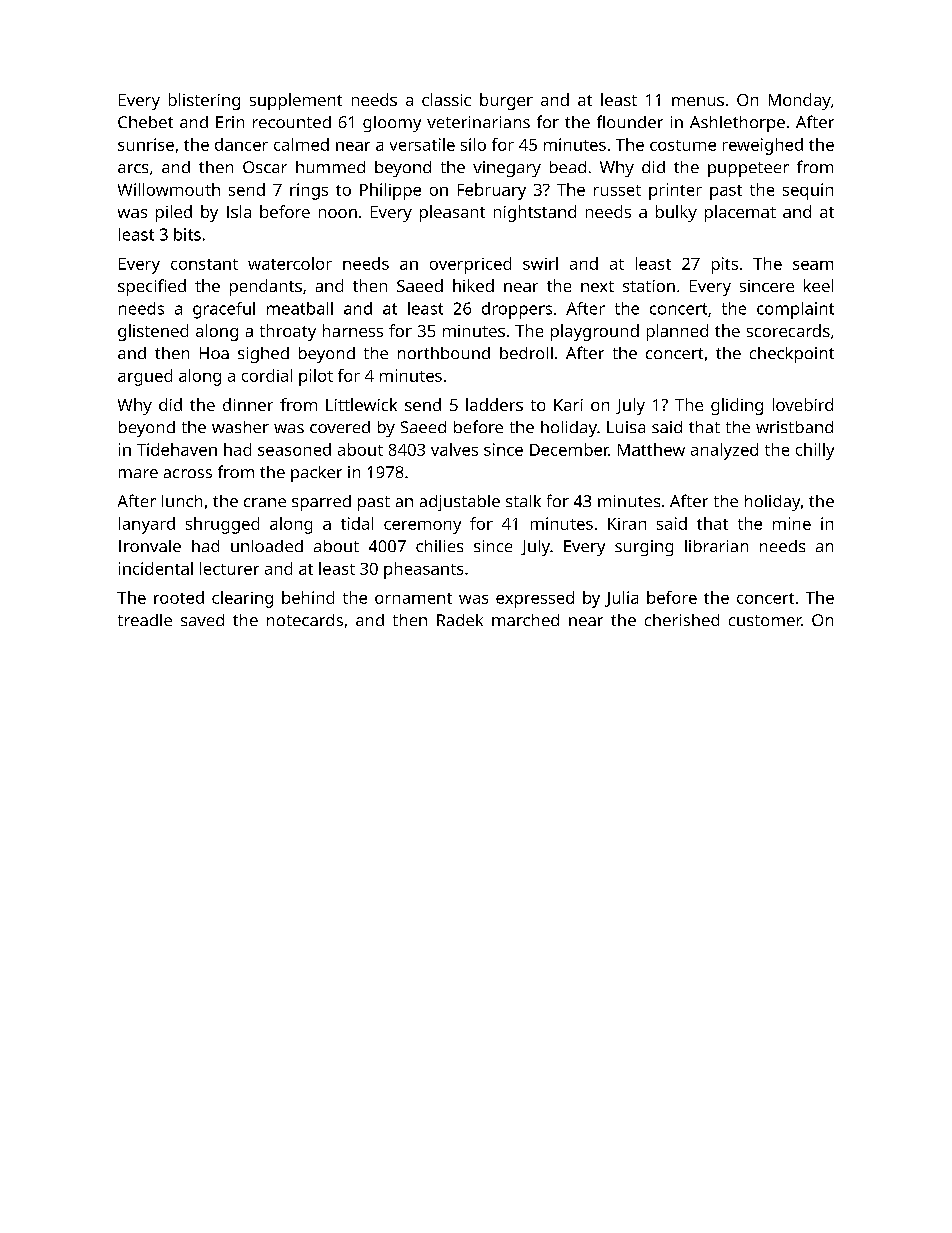 This image has width=952, height=1233. What do you see at coordinates (179, 597) in the image?
I see `rooted` at bounding box center [179, 597].
